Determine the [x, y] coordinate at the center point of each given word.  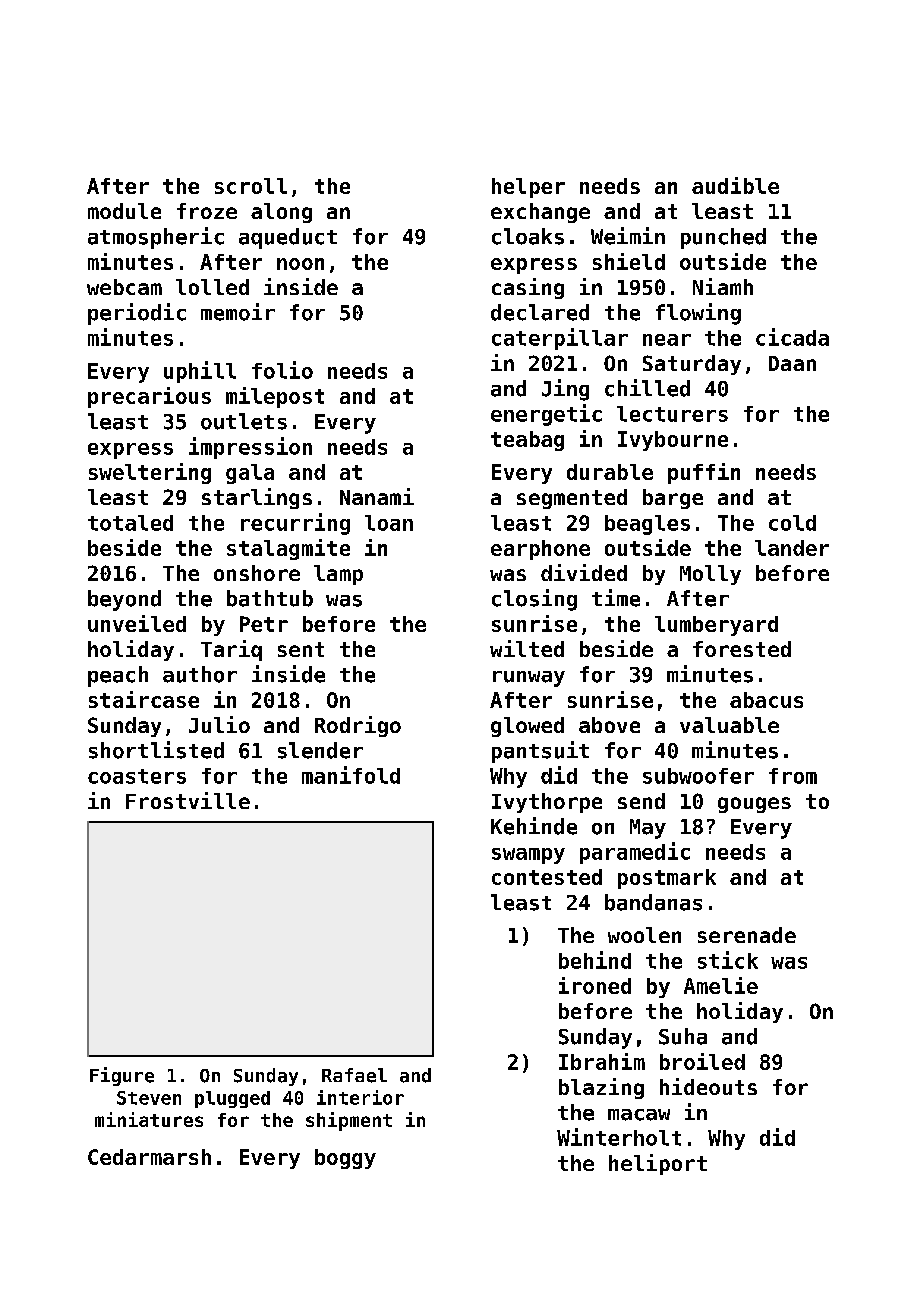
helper [528, 188]
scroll [251, 186]
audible [735, 185]
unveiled [137, 623]
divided [584, 572]
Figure [122, 1076]
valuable [729, 725]
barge [673, 499]
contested [547, 877]
